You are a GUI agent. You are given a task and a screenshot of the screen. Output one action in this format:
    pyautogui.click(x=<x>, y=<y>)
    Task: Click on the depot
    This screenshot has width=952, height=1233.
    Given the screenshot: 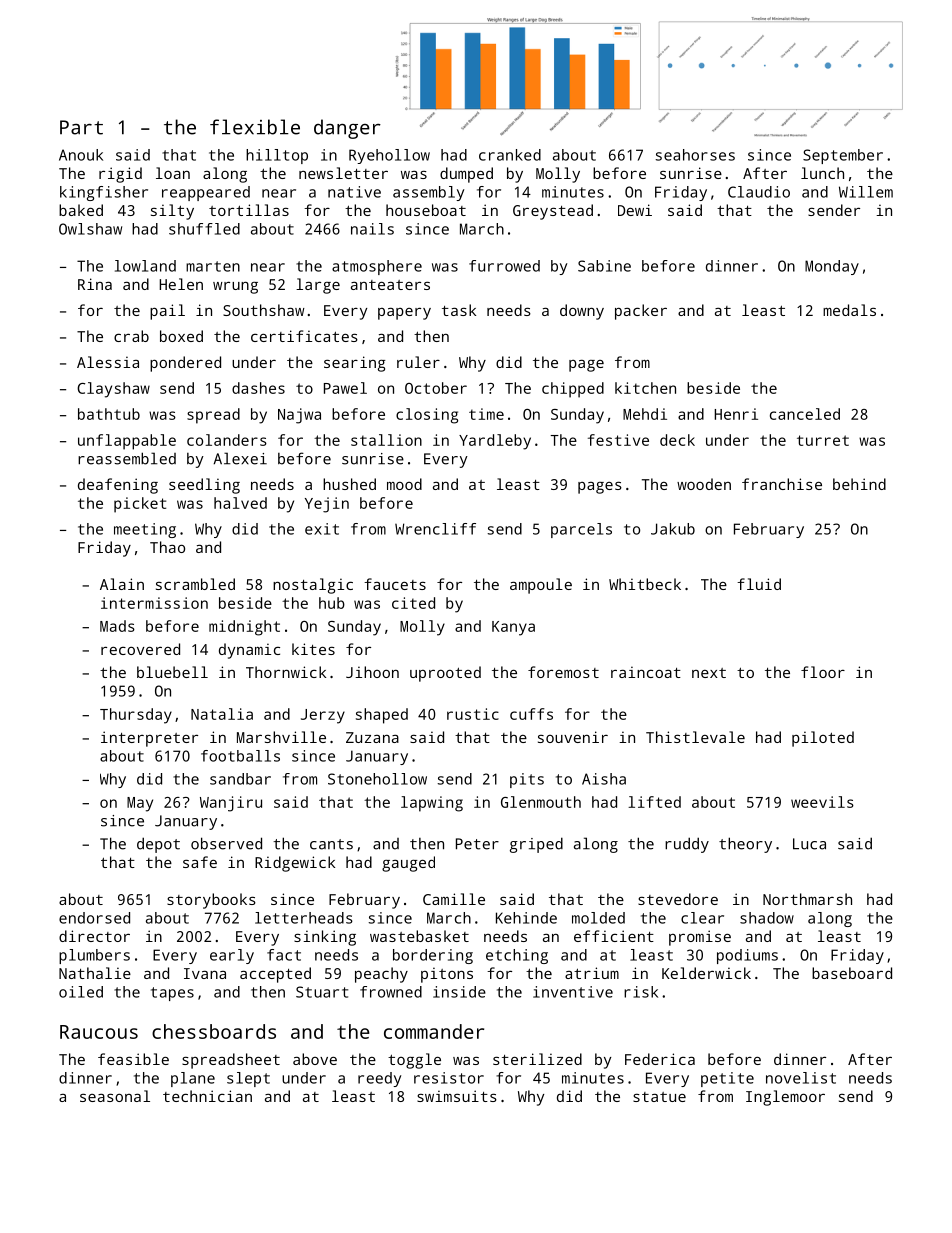 What is the action you would take?
    pyautogui.click(x=158, y=845)
